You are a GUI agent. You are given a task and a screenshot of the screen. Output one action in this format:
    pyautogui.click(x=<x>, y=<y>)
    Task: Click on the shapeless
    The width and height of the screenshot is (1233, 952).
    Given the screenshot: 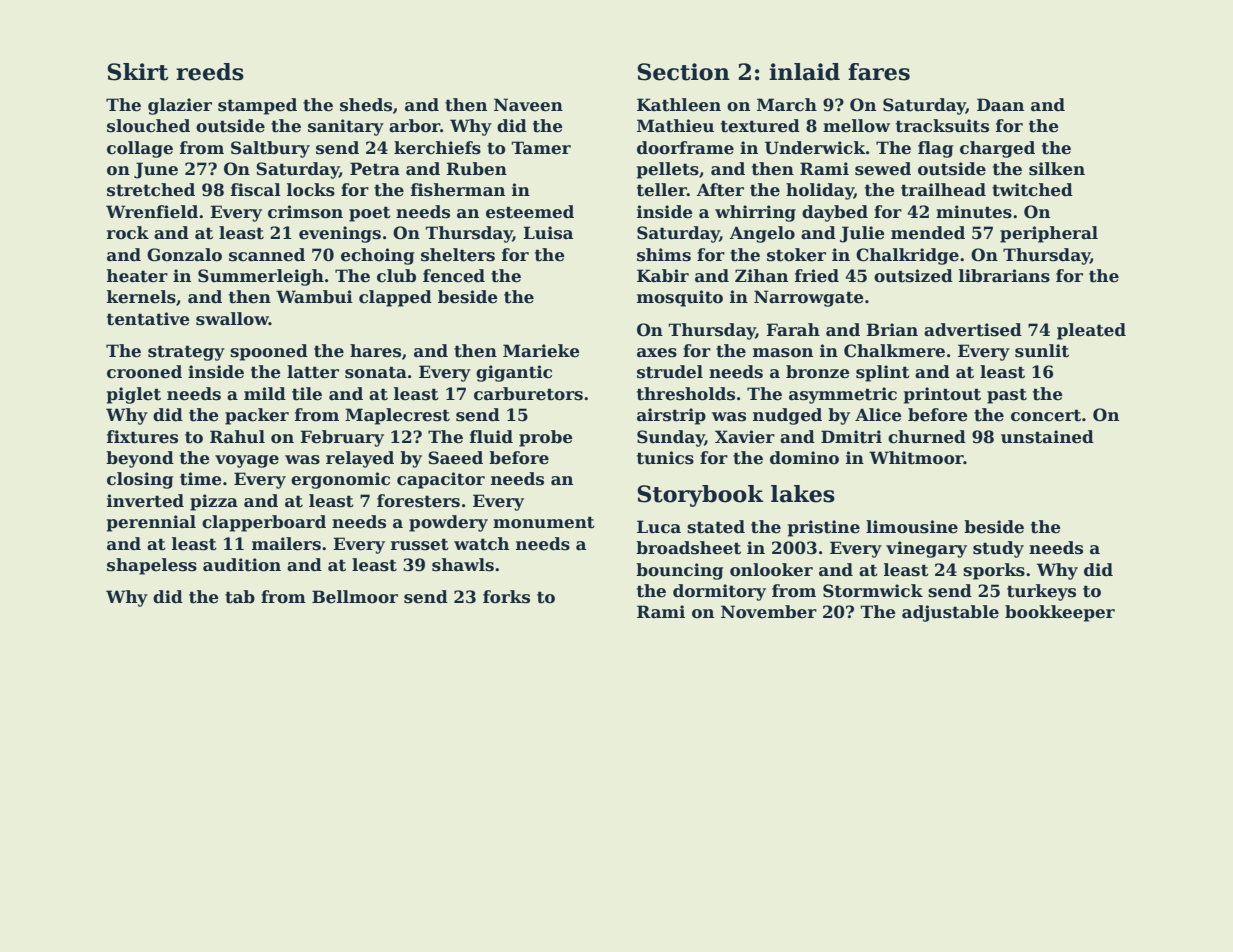 What is the action you would take?
    pyautogui.click(x=152, y=566)
